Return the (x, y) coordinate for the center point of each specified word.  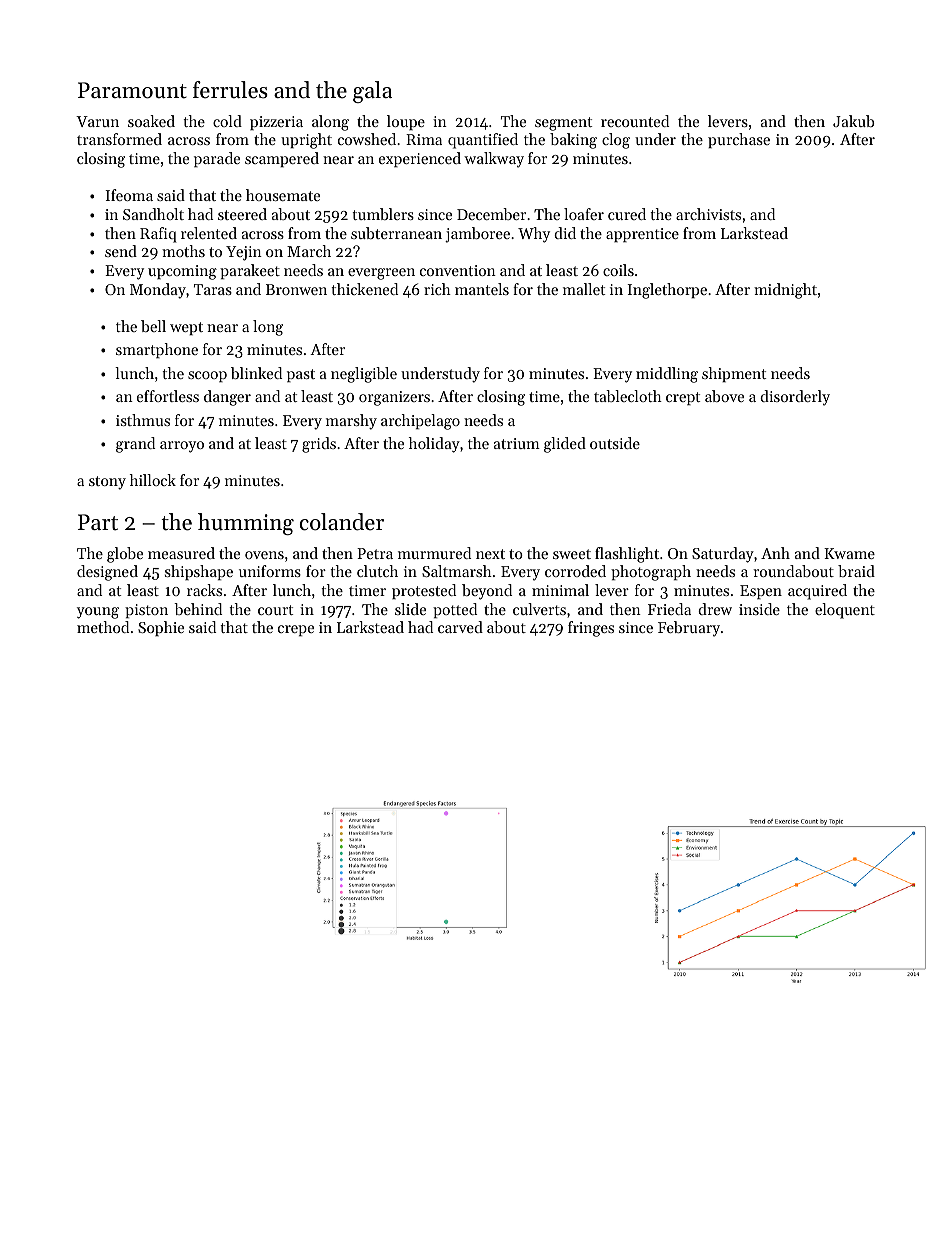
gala (372, 92)
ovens (264, 555)
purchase (739, 140)
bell (153, 326)
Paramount (132, 90)
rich (437, 289)
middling (667, 375)
